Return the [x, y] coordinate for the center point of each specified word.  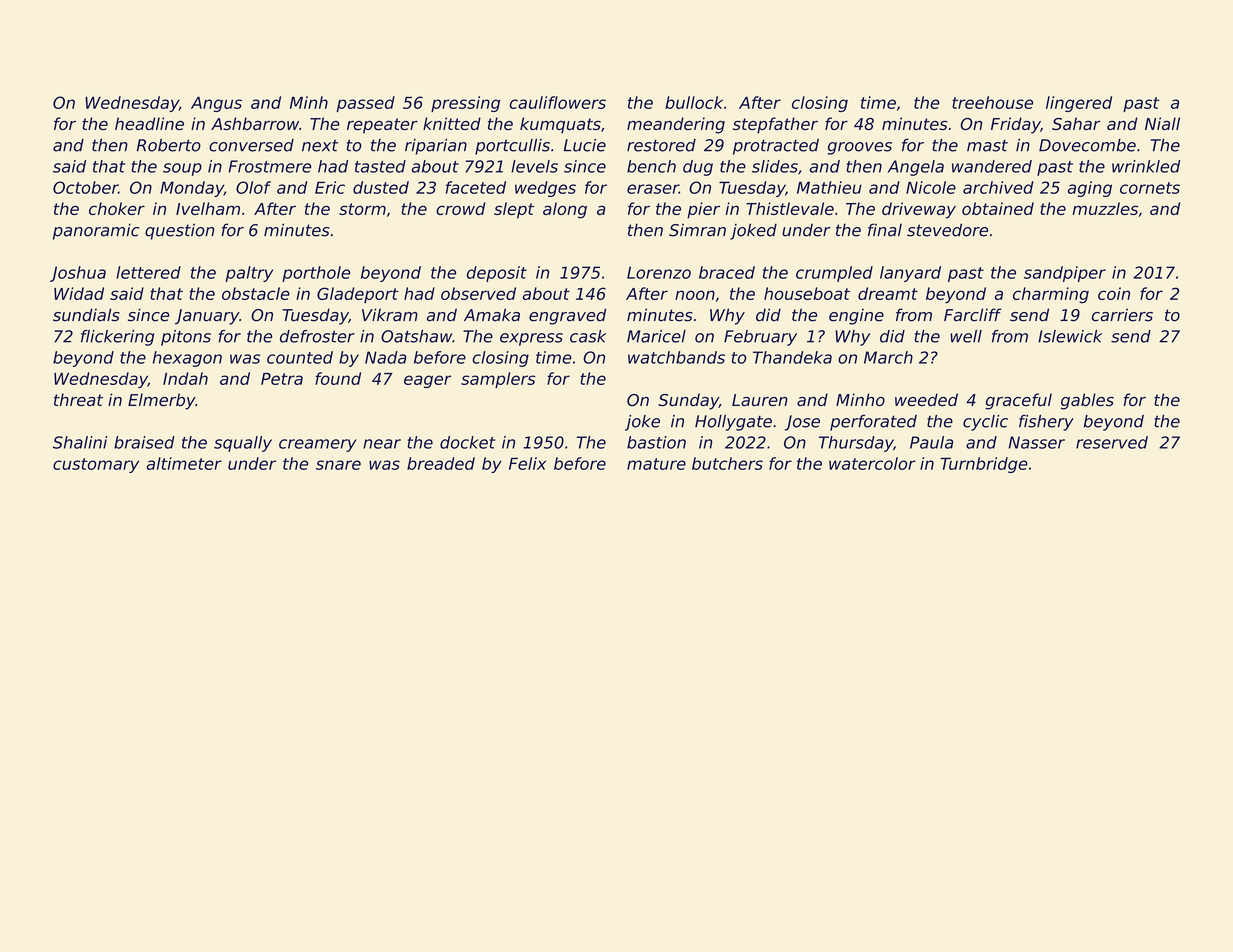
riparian [436, 147]
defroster [317, 336]
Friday [1016, 125]
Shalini [80, 442]
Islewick [1070, 336]
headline [149, 123]
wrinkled [1146, 166]
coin [1114, 293]
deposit [497, 274]
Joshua [78, 274]
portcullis [512, 147]
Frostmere [269, 166]
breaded [441, 463]
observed [478, 293]
